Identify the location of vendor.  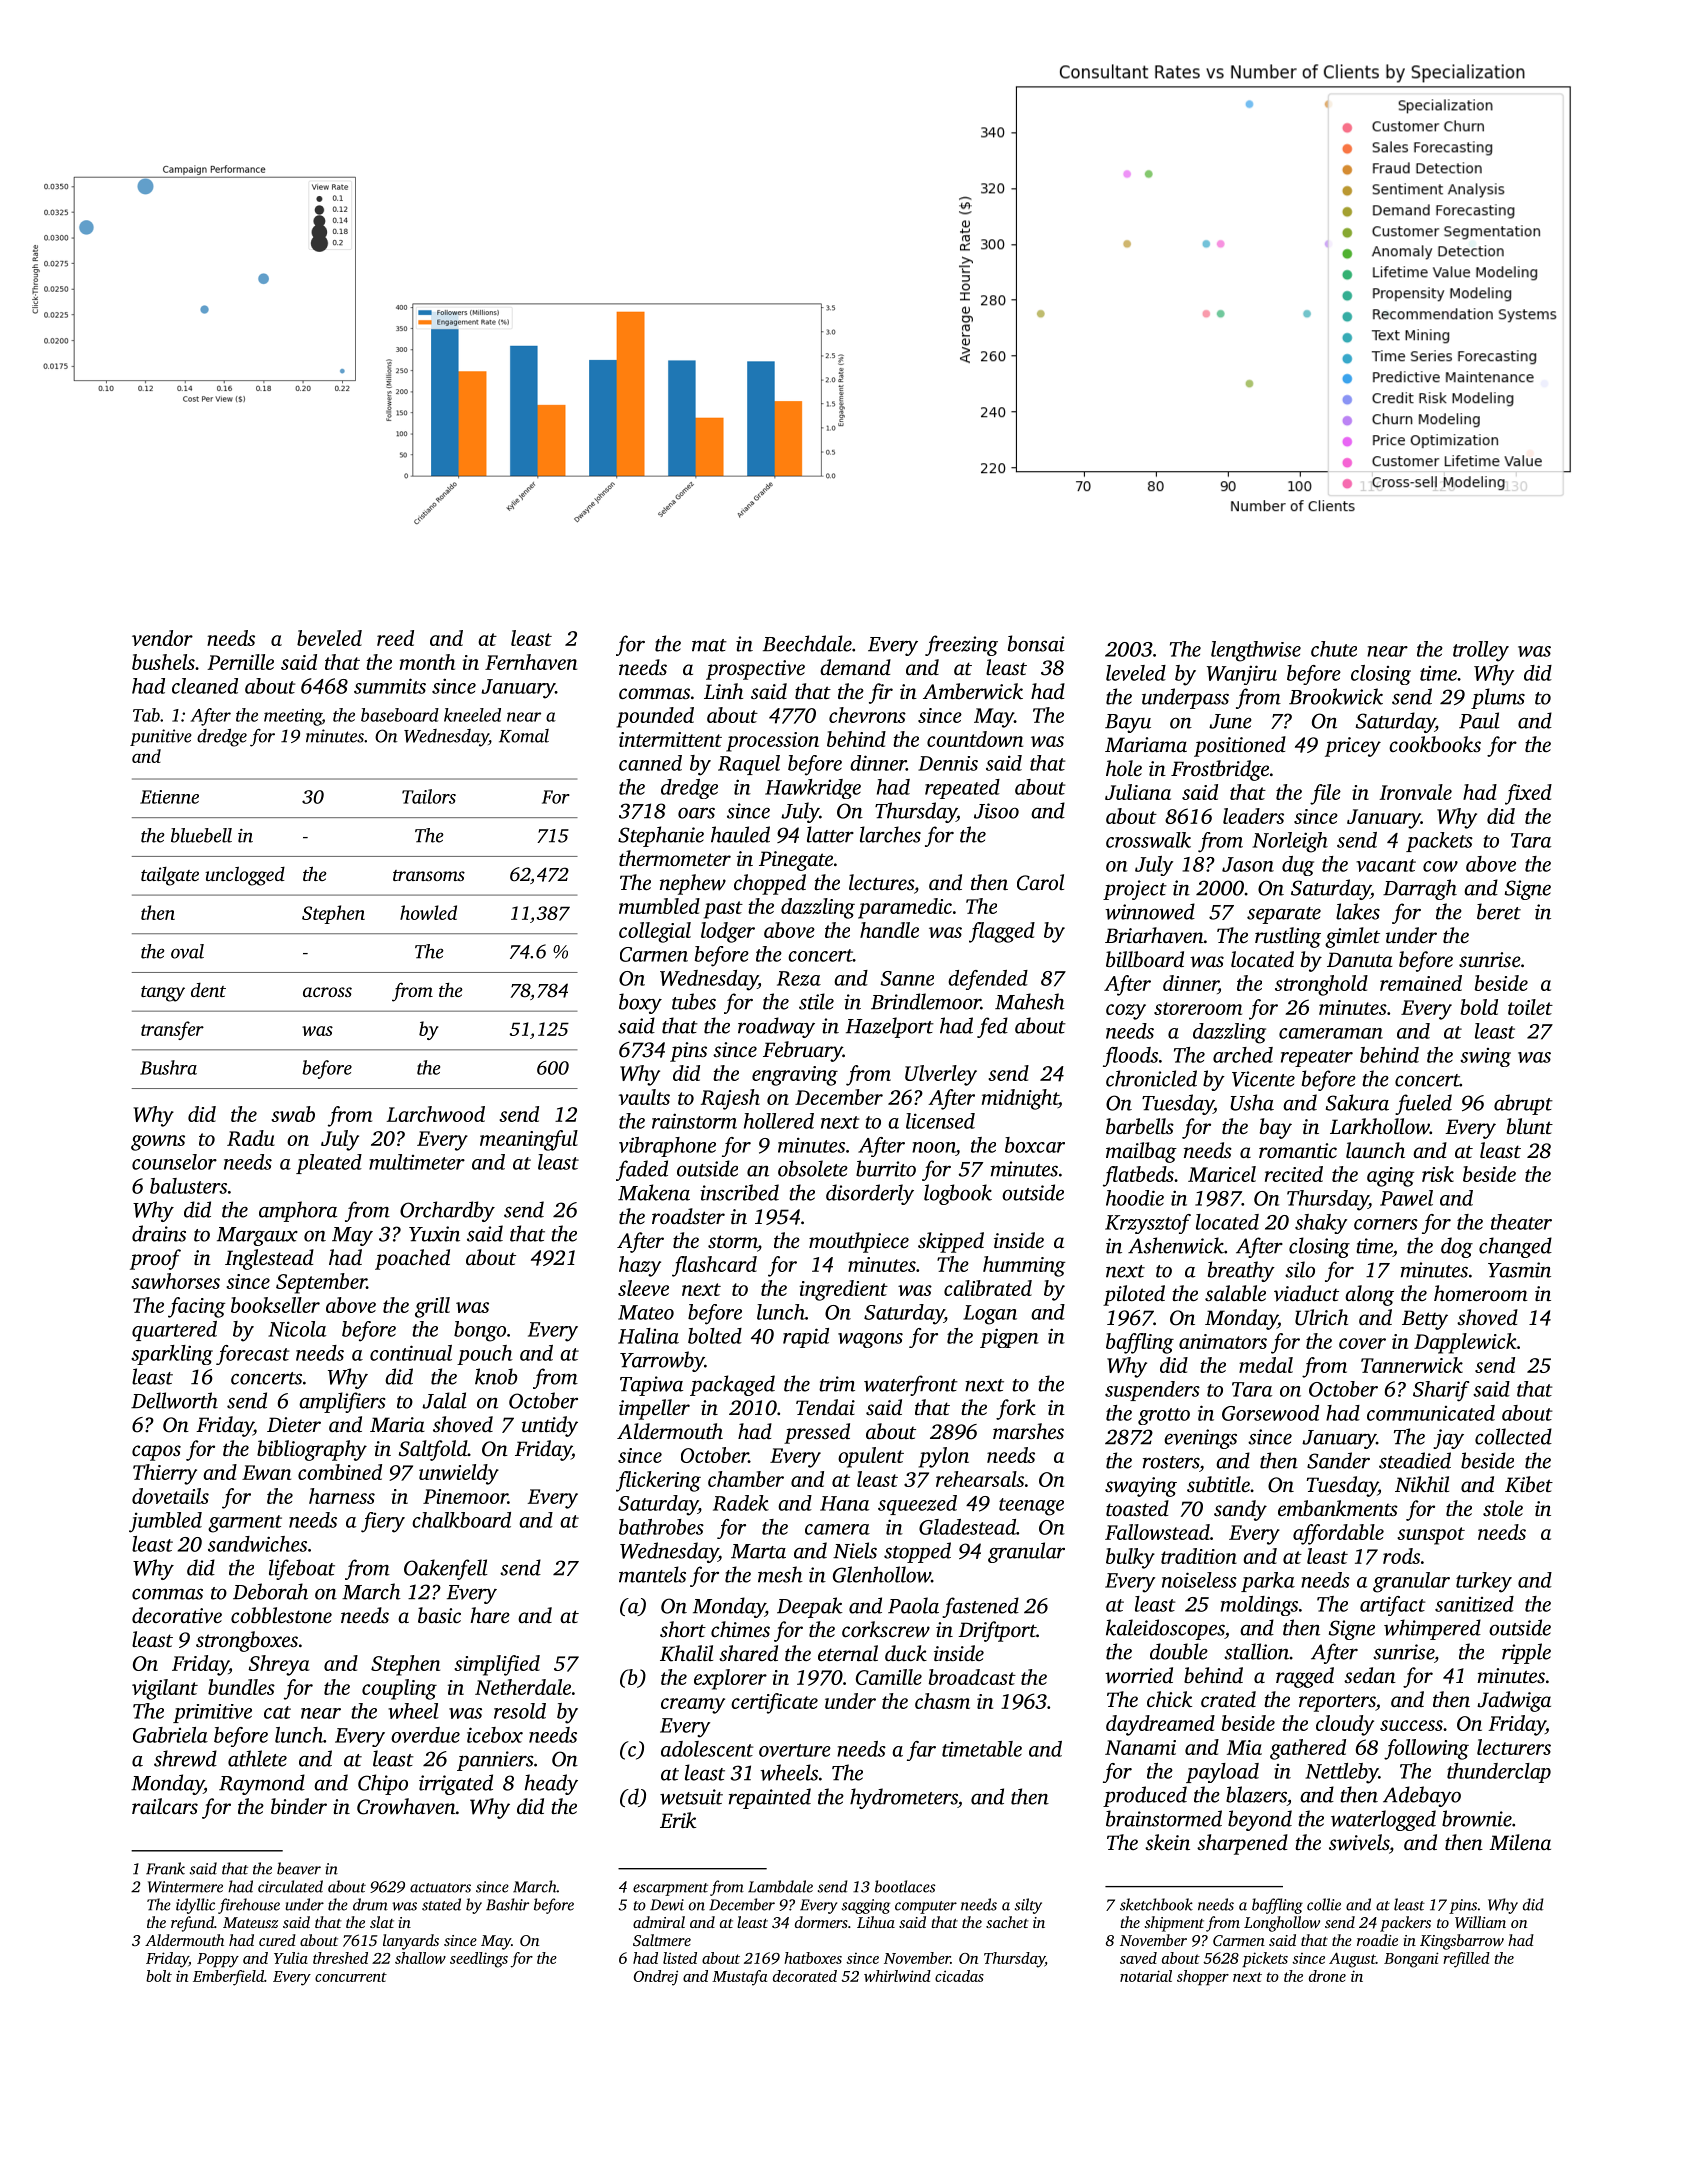
(162, 638).
